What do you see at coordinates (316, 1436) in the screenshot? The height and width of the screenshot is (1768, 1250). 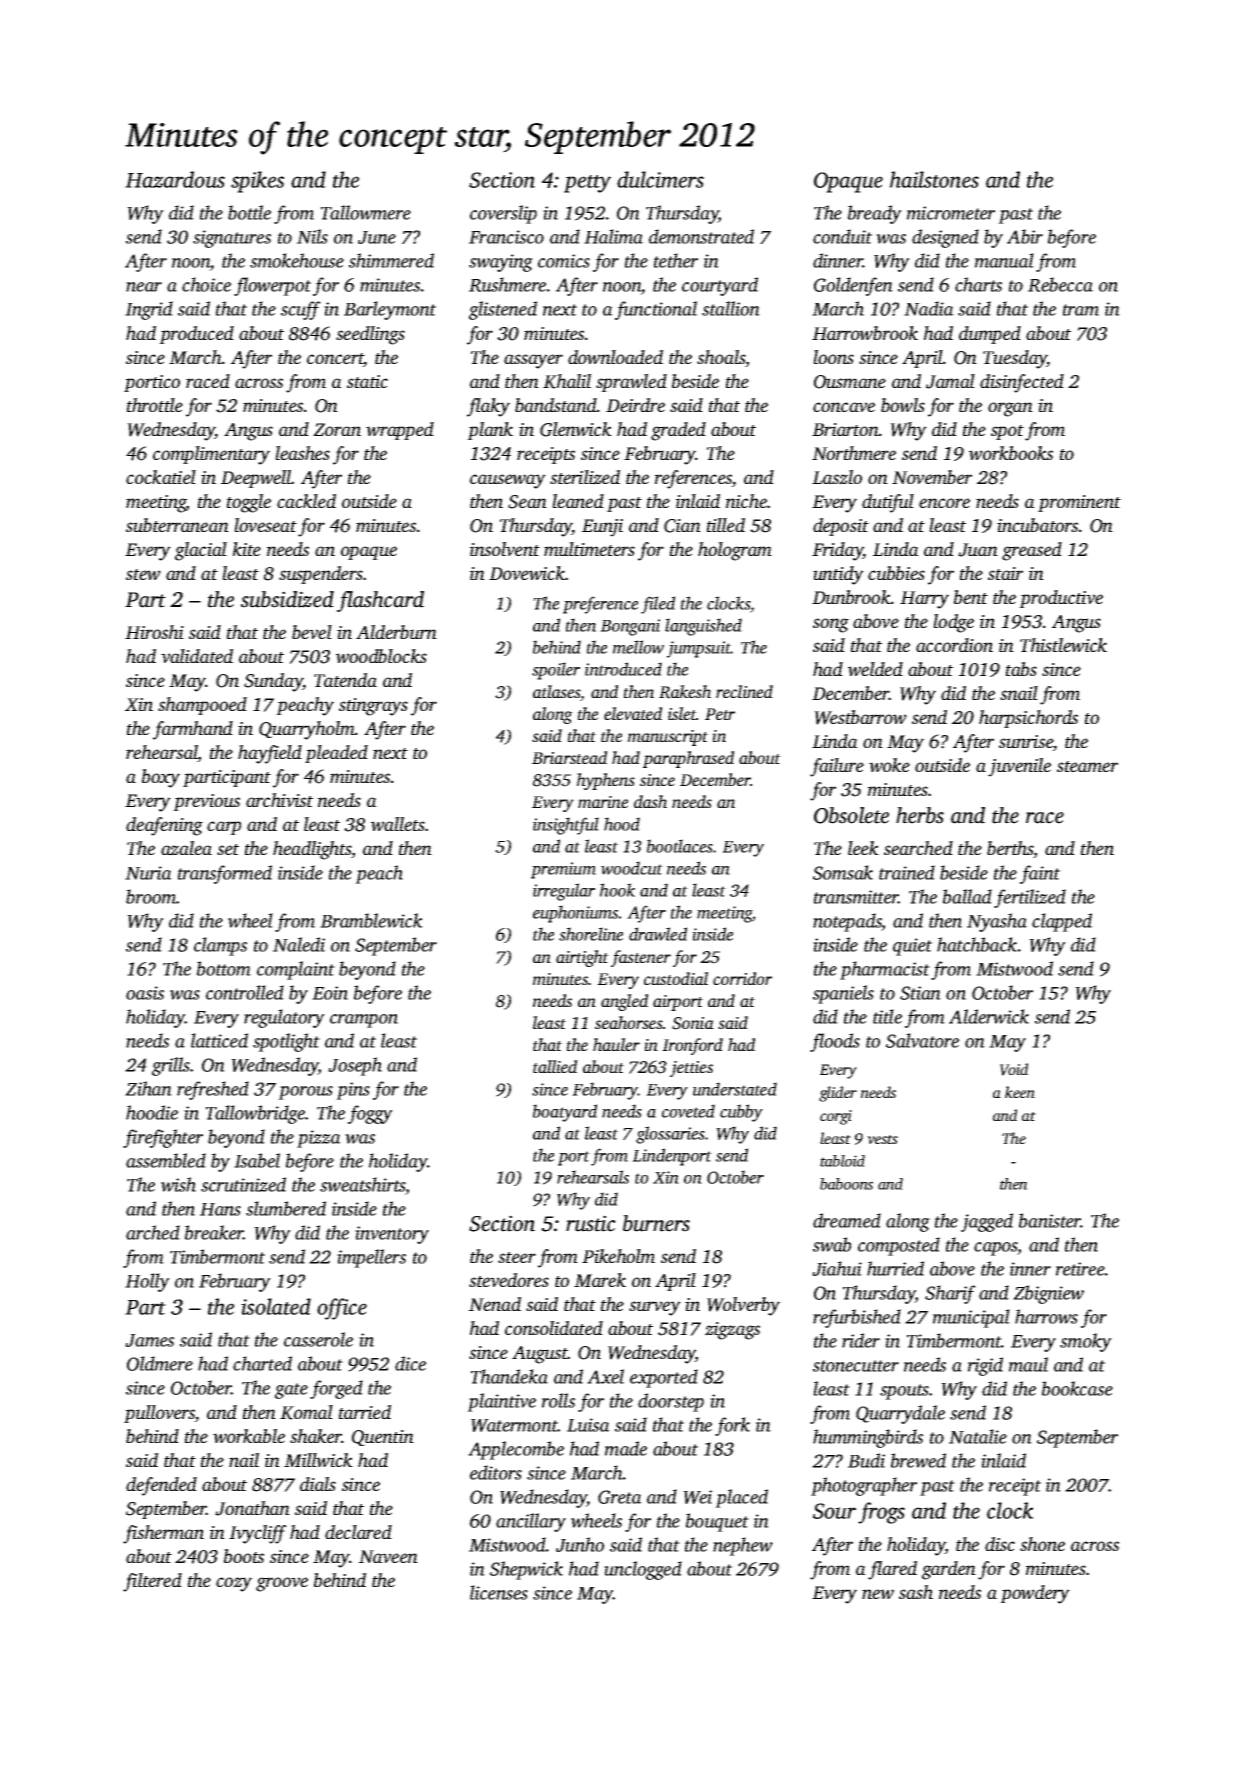 I see `shaker` at bounding box center [316, 1436].
